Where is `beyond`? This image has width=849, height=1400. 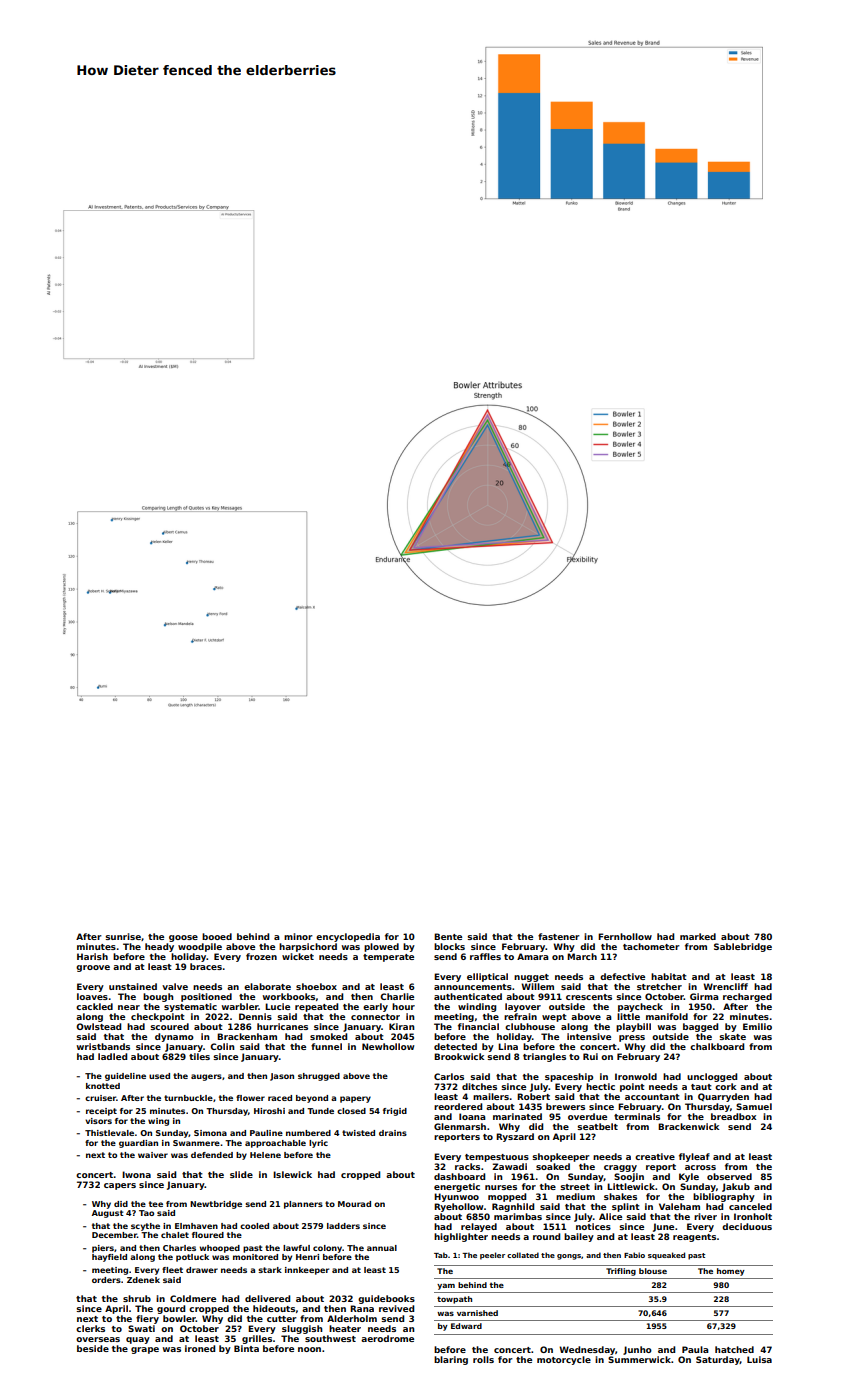 beyond is located at coordinates (312, 1099).
